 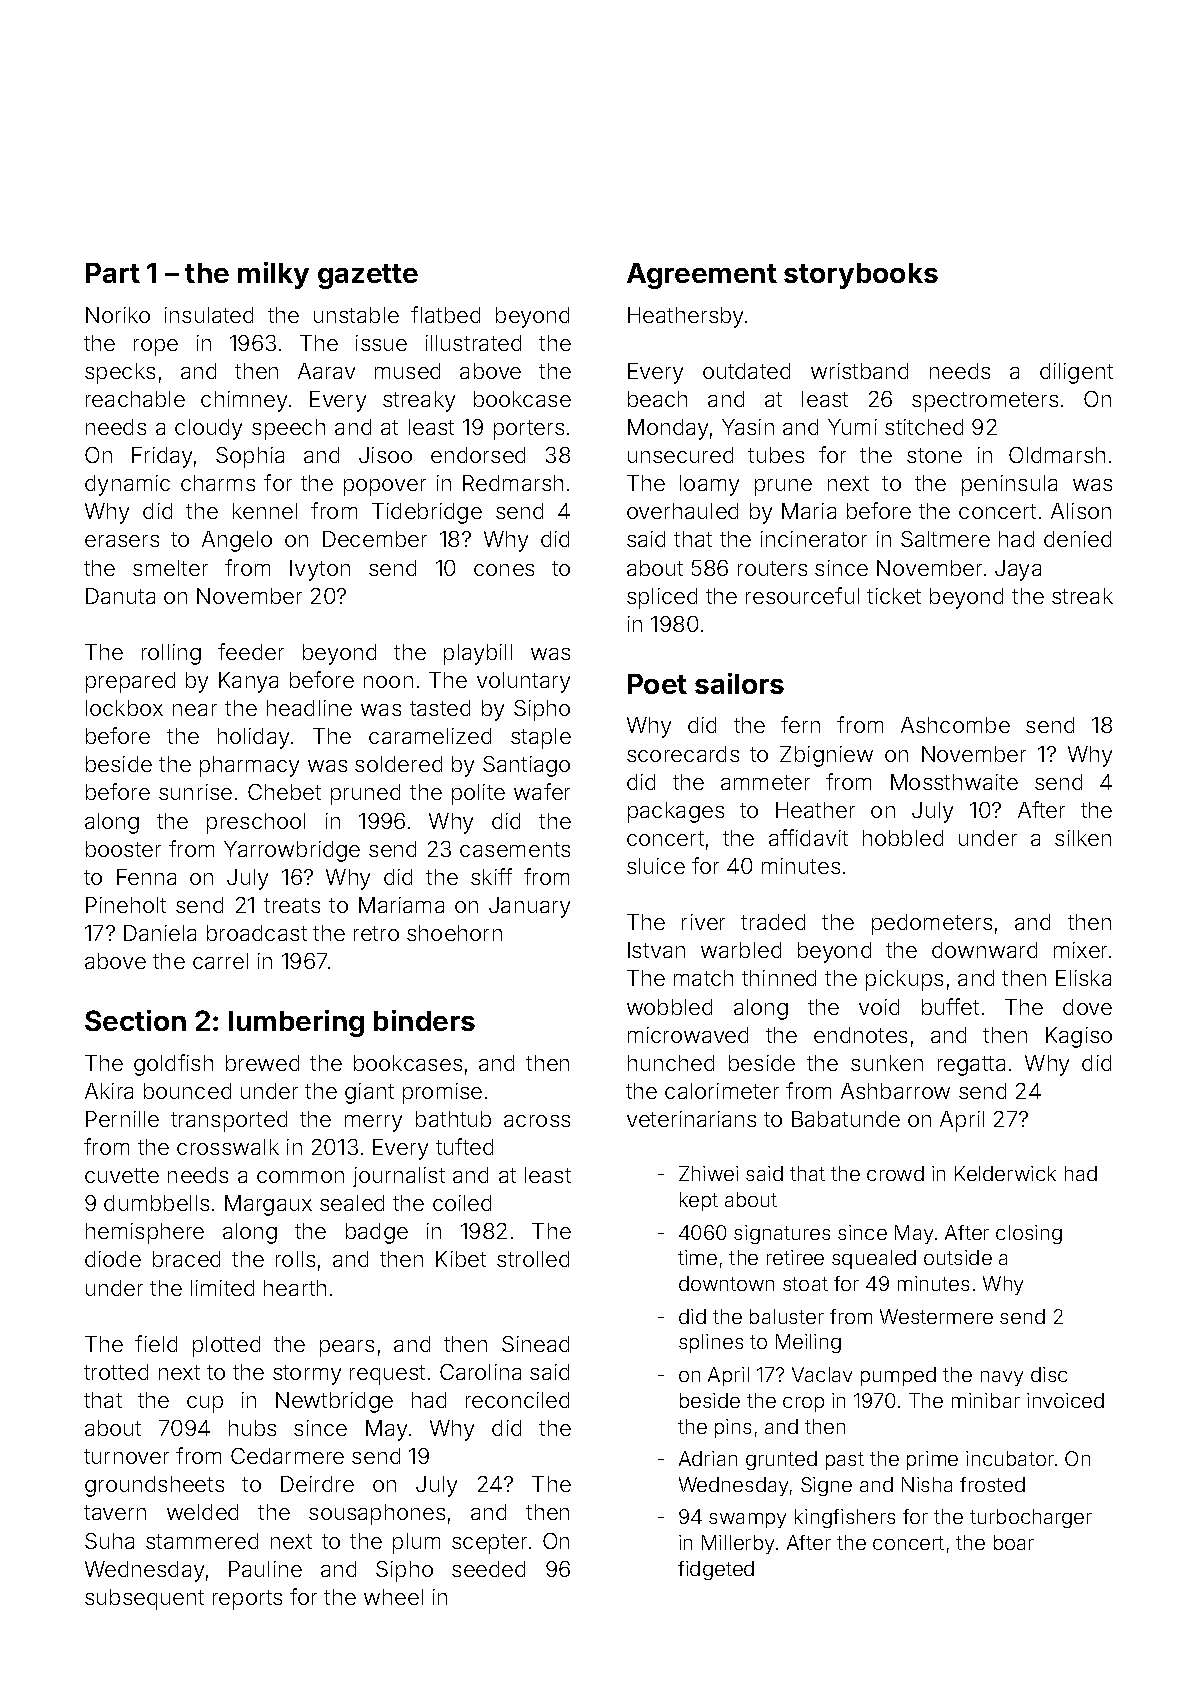 I want to click on tavern, so click(x=115, y=1512).
